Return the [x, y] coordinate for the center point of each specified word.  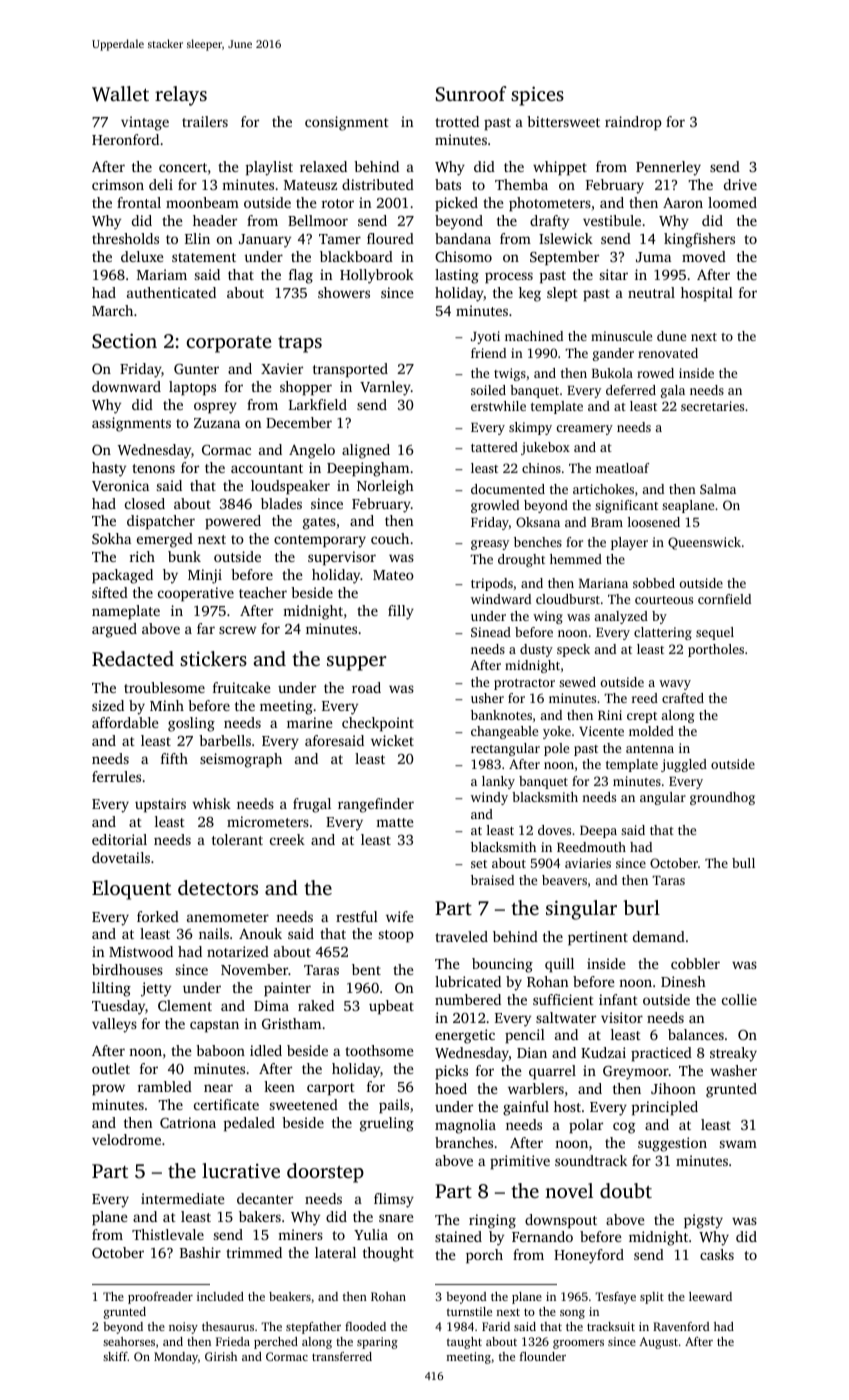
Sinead [491, 632]
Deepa [598, 832]
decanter [265, 1198]
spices [537, 96]
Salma [718, 489]
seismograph [241, 760]
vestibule [612, 220]
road [366, 687]
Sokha [111, 538]
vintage [145, 123]
